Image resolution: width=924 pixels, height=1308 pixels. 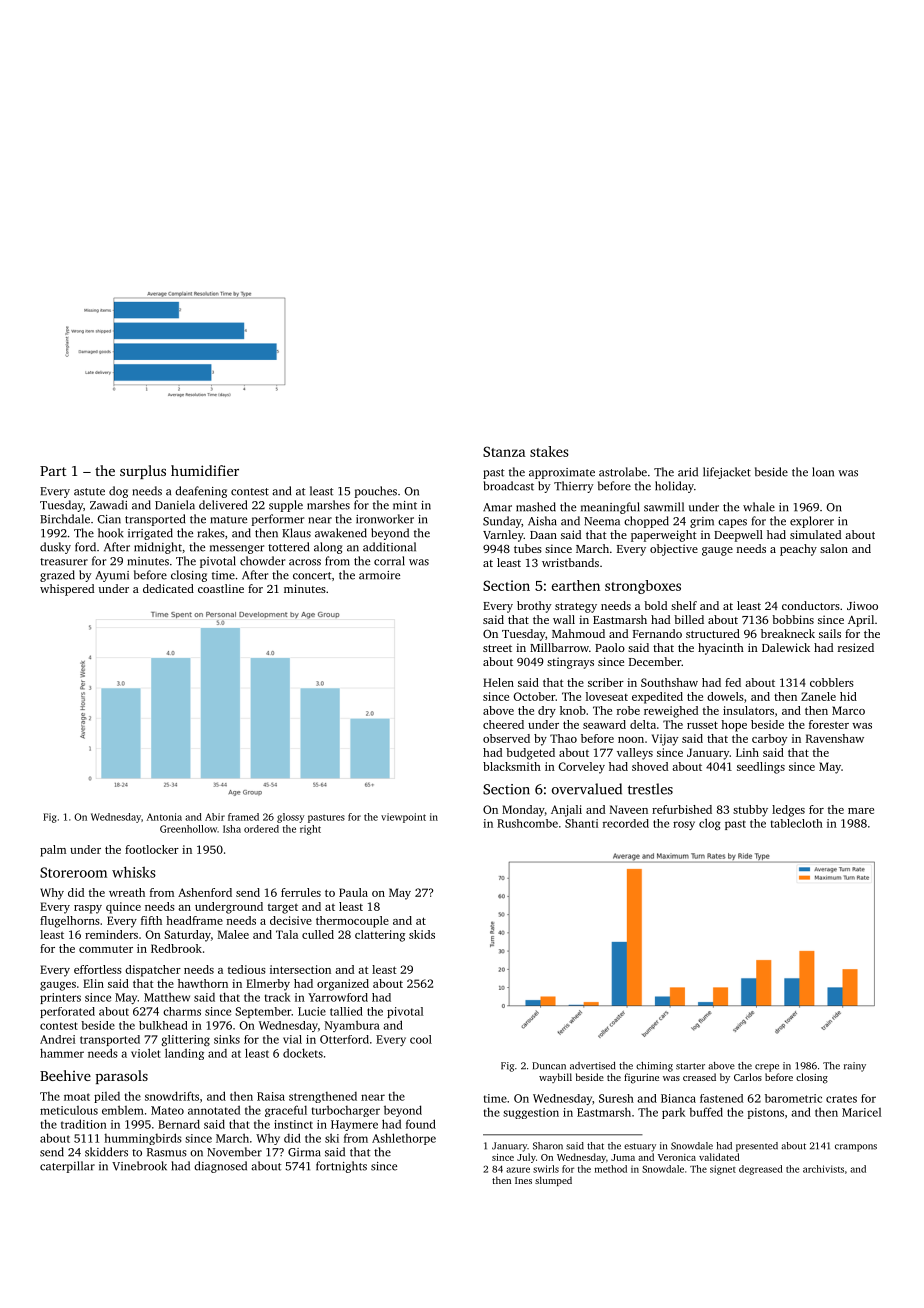 What do you see at coordinates (57, 1039) in the screenshot?
I see `Andrei` at bounding box center [57, 1039].
